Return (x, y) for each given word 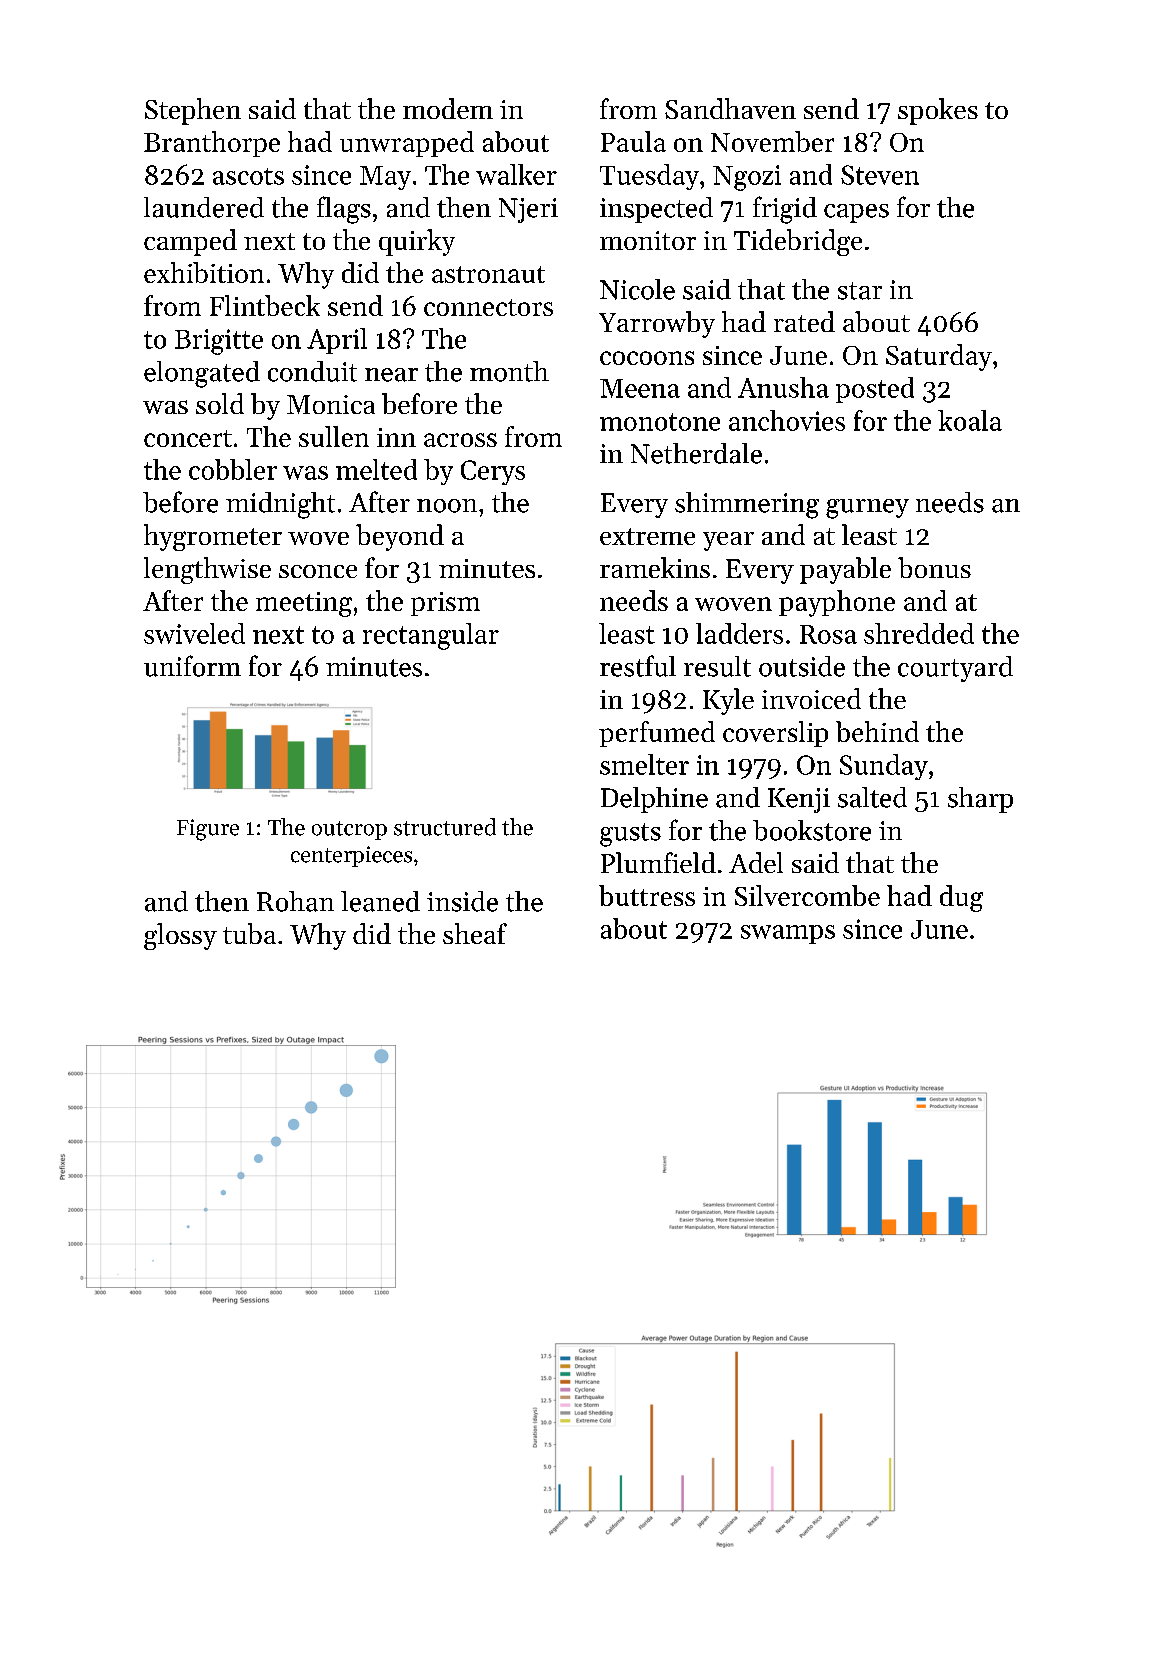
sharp (980, 800)
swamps (788, 934)
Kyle (728, 701)
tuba (249, 933)
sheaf (475, 933)
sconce (318, 571)
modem (448, 108)
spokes (938, 111)
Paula (633, 141)
